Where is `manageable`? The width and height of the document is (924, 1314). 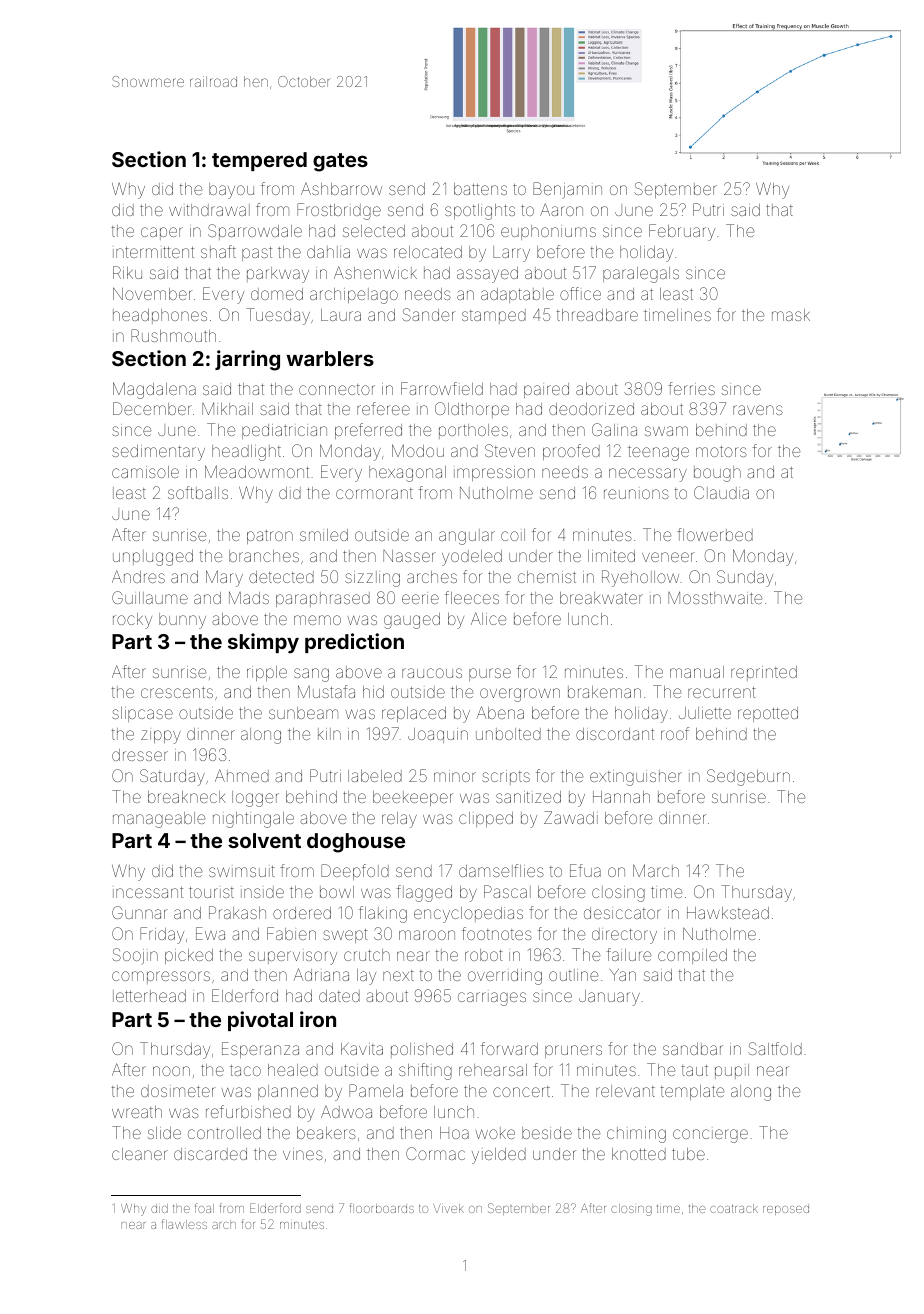 manageable is located at coordinates (159, 820).
